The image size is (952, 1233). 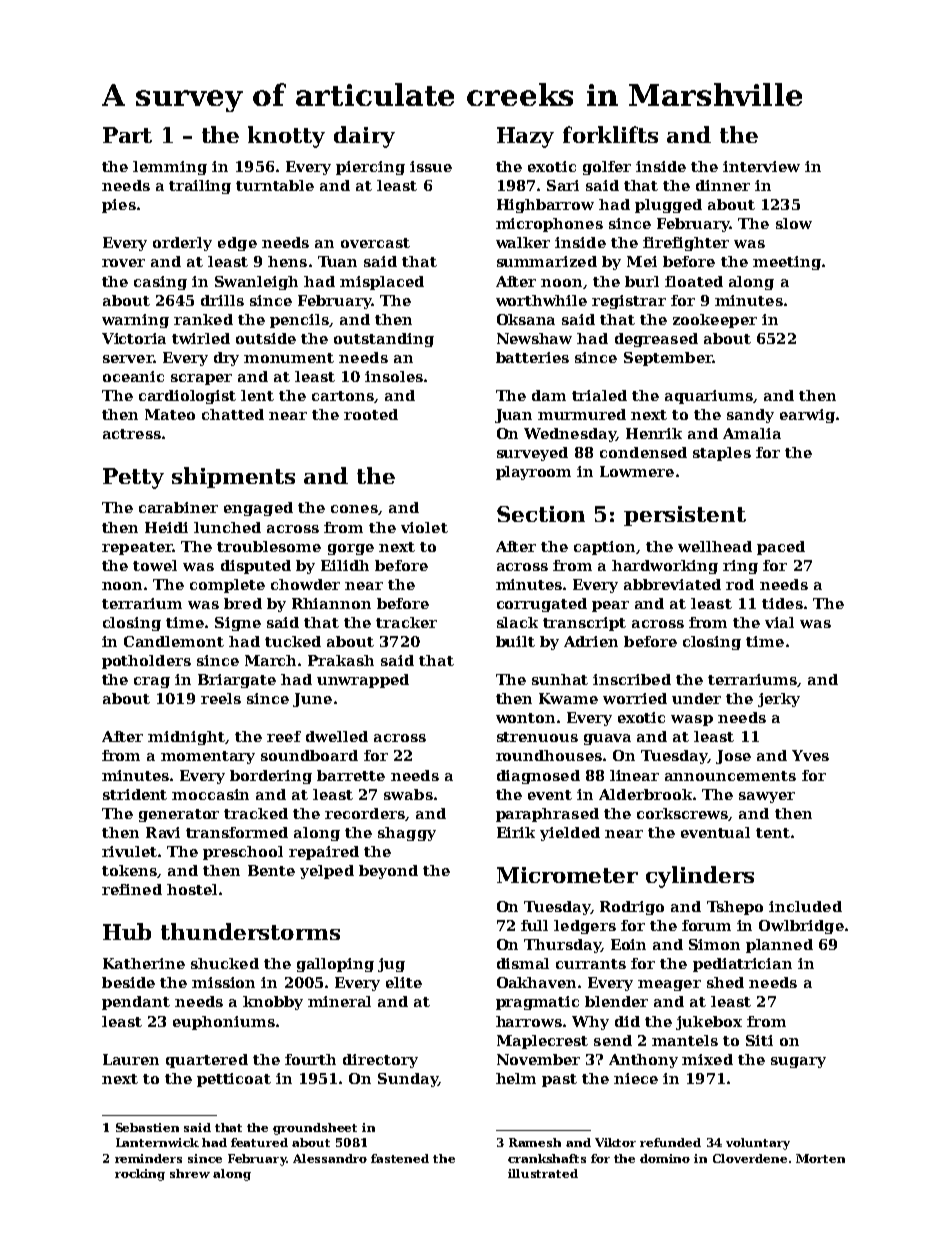 I want to click on Part, so click(x=127, y=135).
